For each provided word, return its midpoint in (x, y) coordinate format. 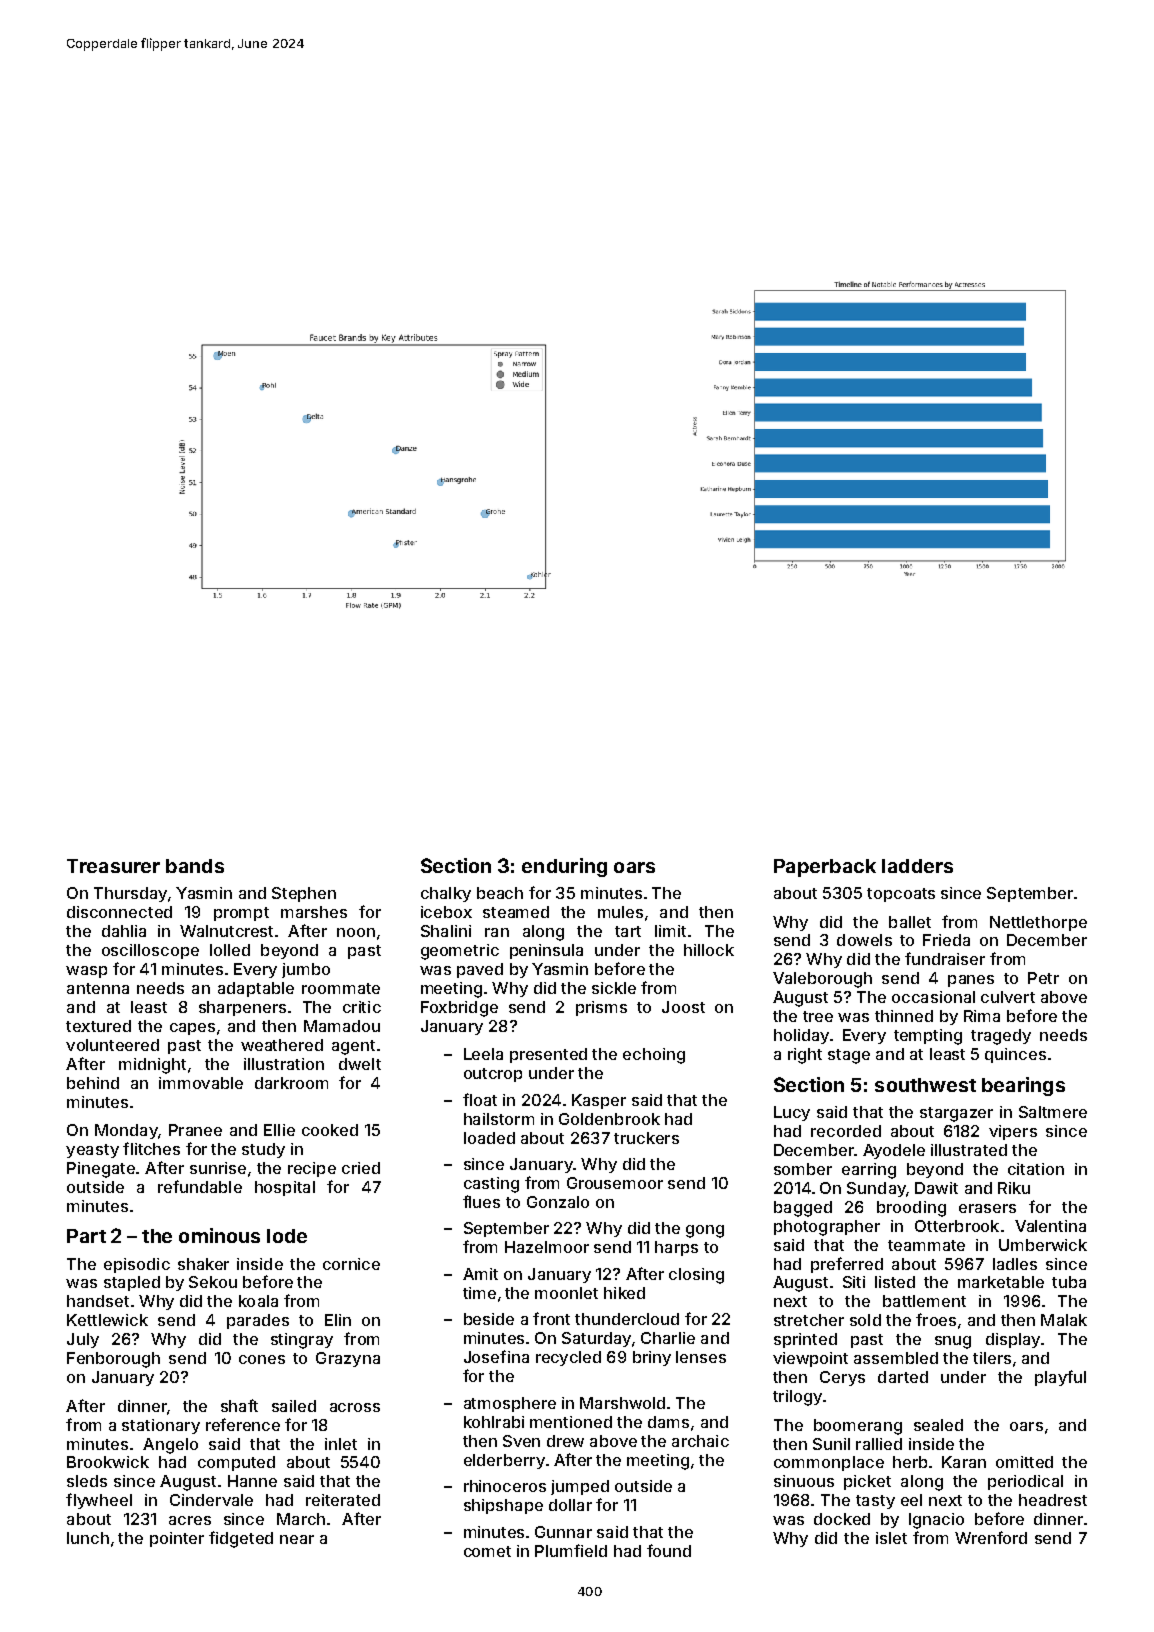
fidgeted (241, 1539)
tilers (992, 1358)
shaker (203, 1264)
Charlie (668, 1338)
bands (195, 866)
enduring (564, 867)
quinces (1015, 1055)
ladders (917, 866)
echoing (654, 1056)
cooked (330, 1130)
